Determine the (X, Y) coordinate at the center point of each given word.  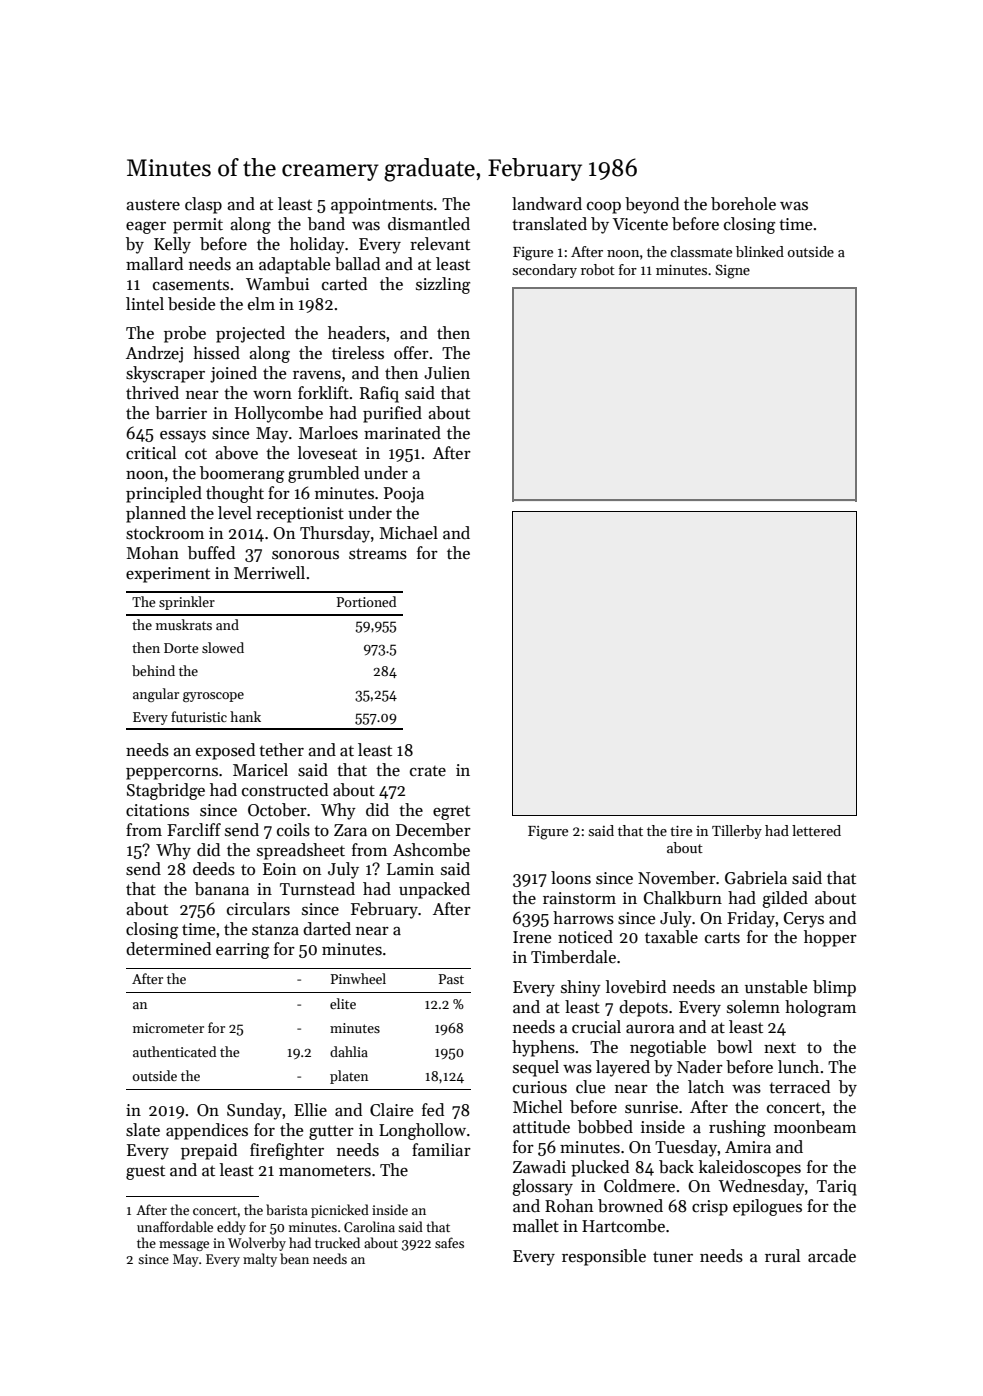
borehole (743, 204)
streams (378, 554)
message (184, 1246)
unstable (776, 987)
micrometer (168, 1028)
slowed (223, 647)
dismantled (429, 224)
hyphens (543, 1048)
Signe (732, 271)
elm (261, 304)
